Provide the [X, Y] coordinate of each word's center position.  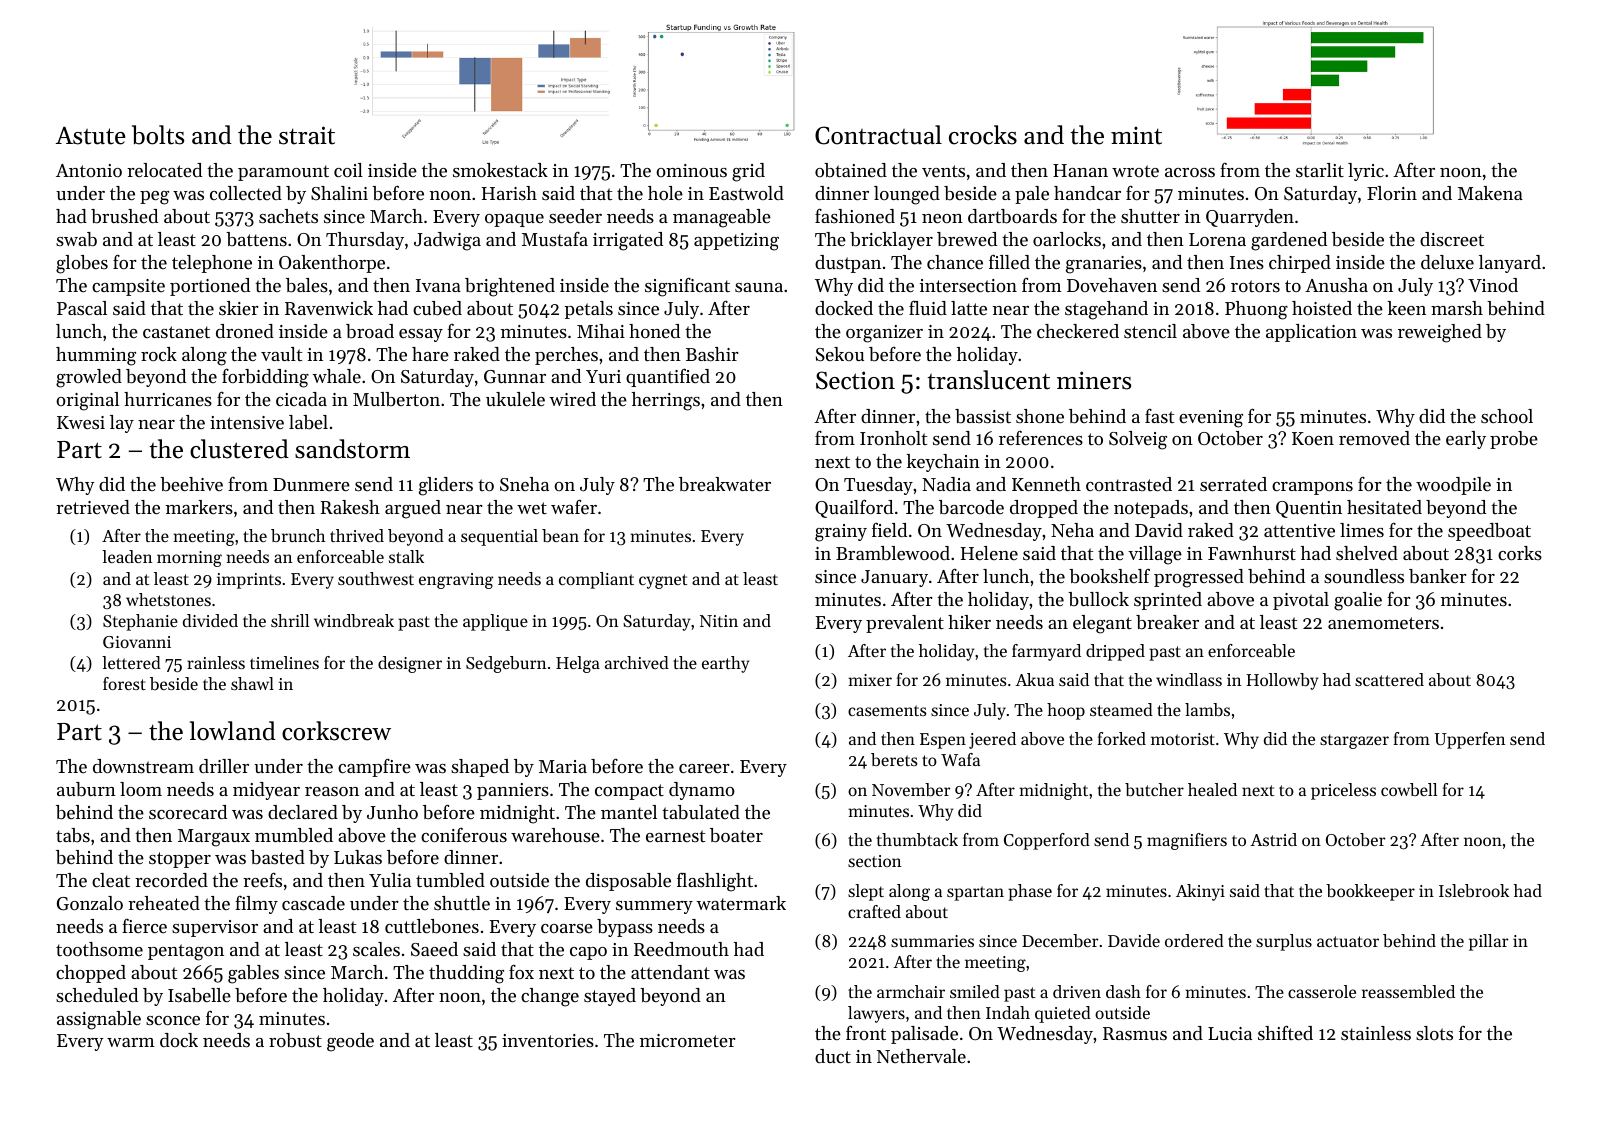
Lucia [1230, 1033]
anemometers [1383, 623]
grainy [841, 533]
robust [295, 1040]
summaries [932, 941]
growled [89, 378]
